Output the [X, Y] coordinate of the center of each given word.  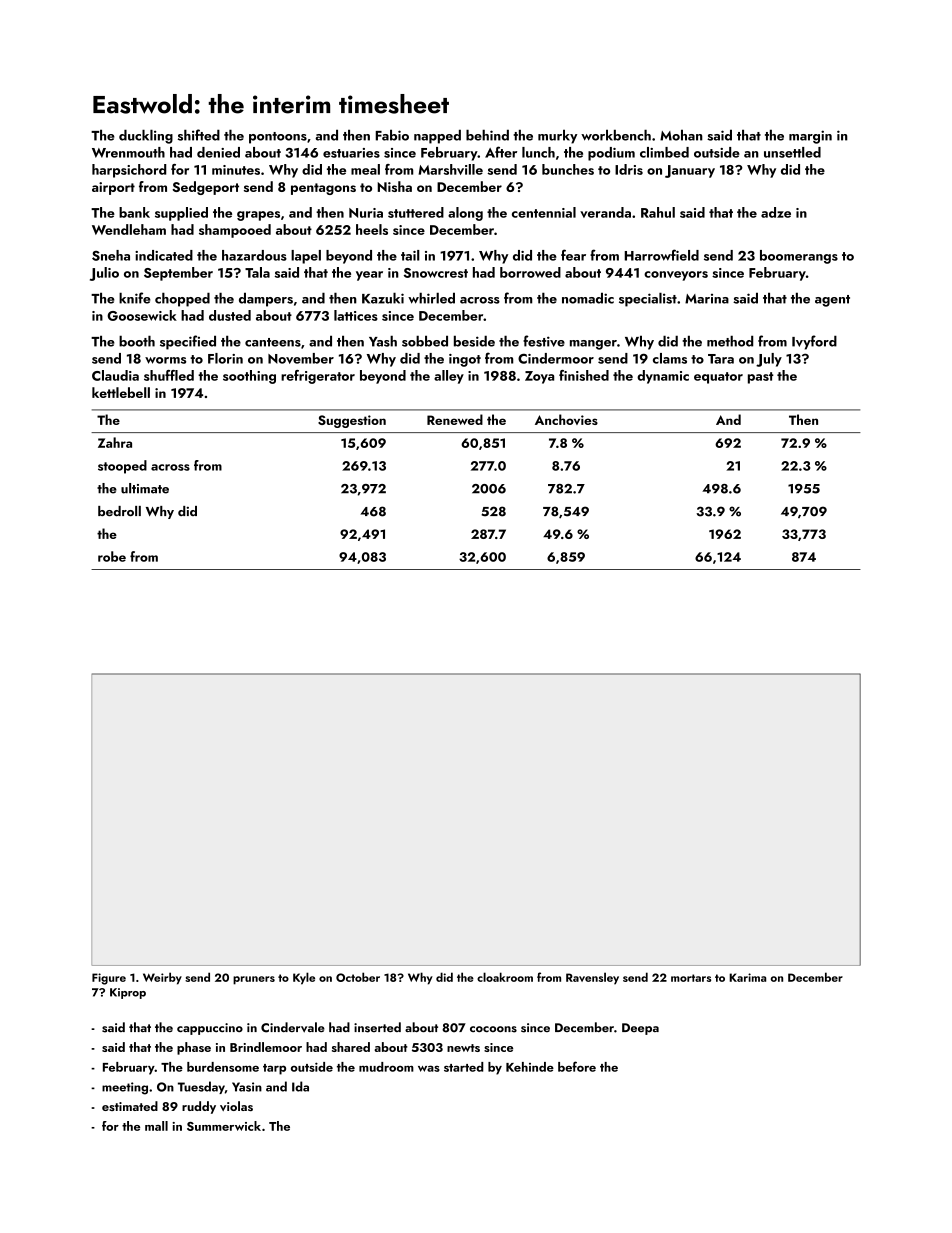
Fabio [392, 135]
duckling [146, 136]
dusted [230, 315]
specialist [648, 299]
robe [112, 556]
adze [776, 212]
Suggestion [352, 421]
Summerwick [224, 1126]
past [761, 378]
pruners [254, 980]
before [577, 1066]
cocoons [493, 1029]
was [429, 1068]
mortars [691, 978]
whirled [431, 298]
